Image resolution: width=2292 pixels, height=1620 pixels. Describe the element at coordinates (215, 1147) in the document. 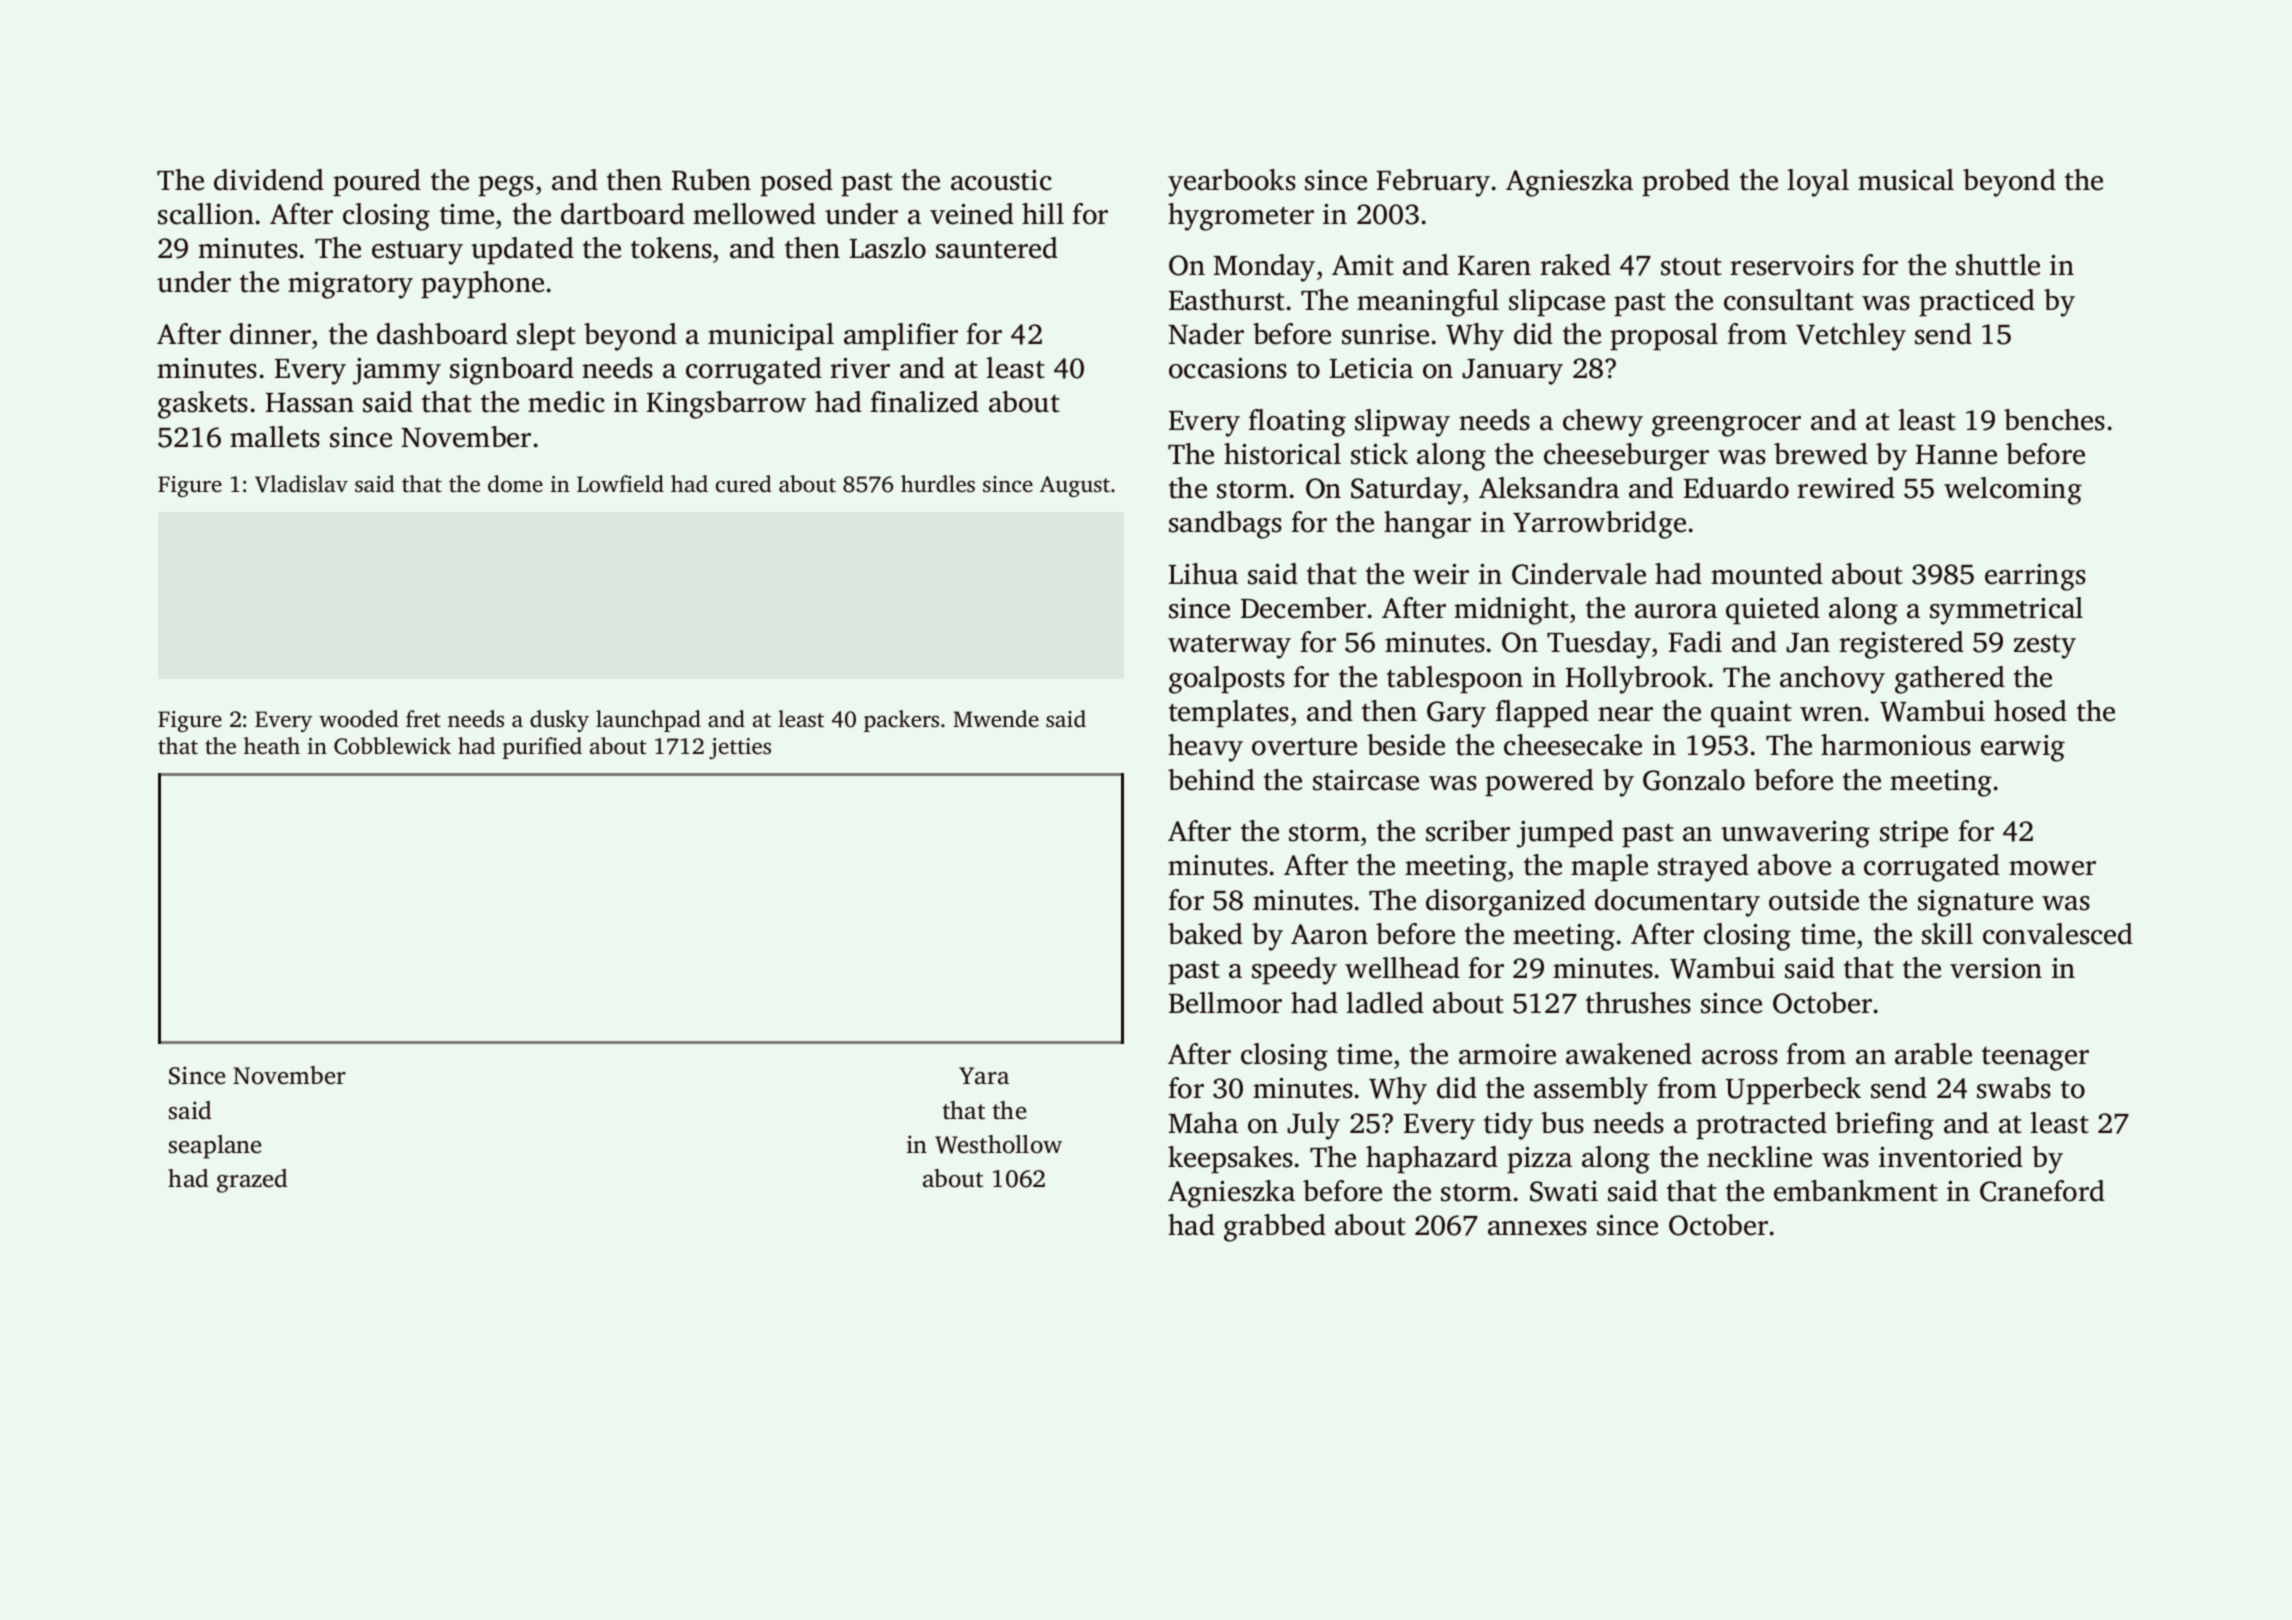

I see `seaplane` at that location.
